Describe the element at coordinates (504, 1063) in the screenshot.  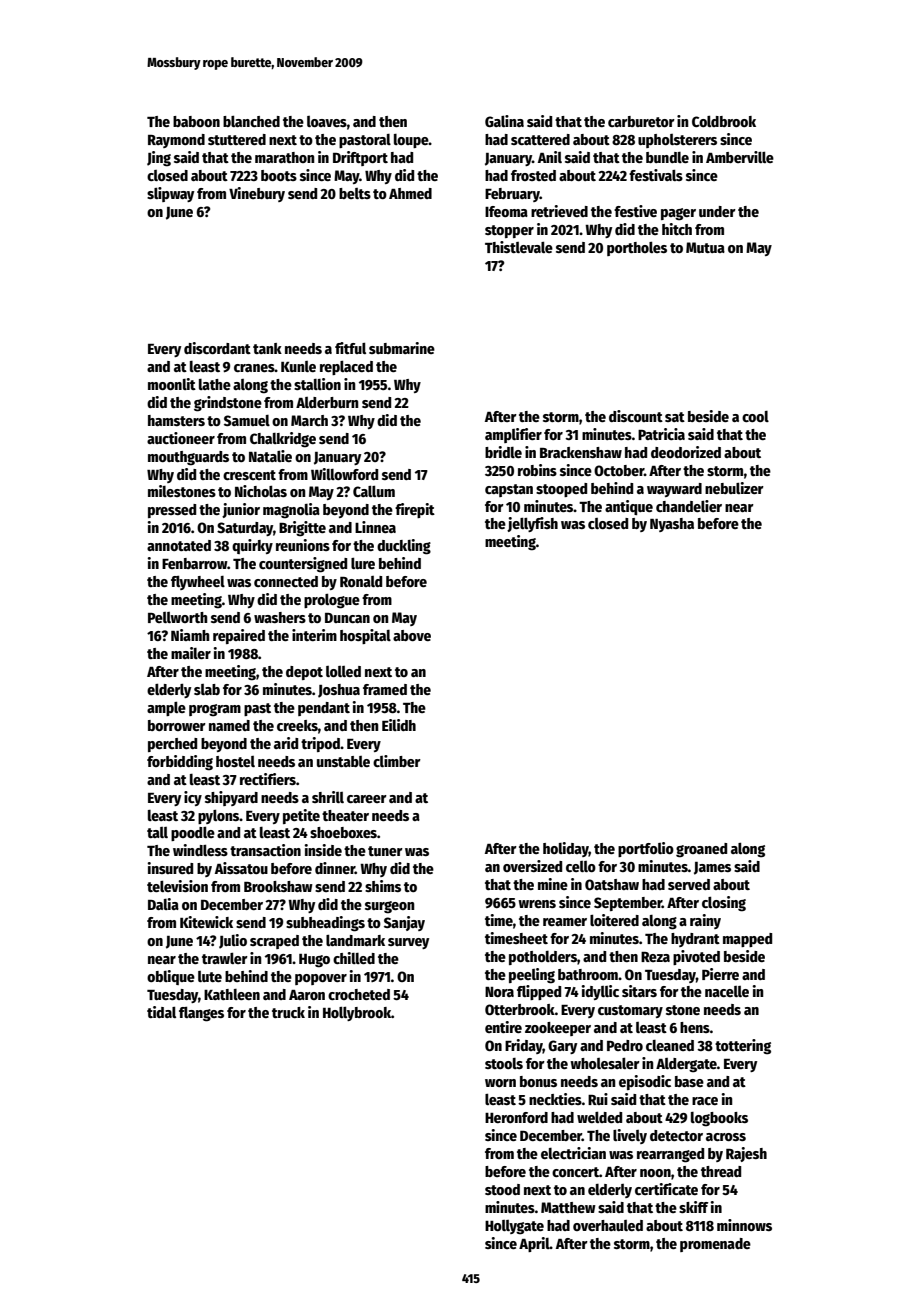
I see `stools` at that location.
